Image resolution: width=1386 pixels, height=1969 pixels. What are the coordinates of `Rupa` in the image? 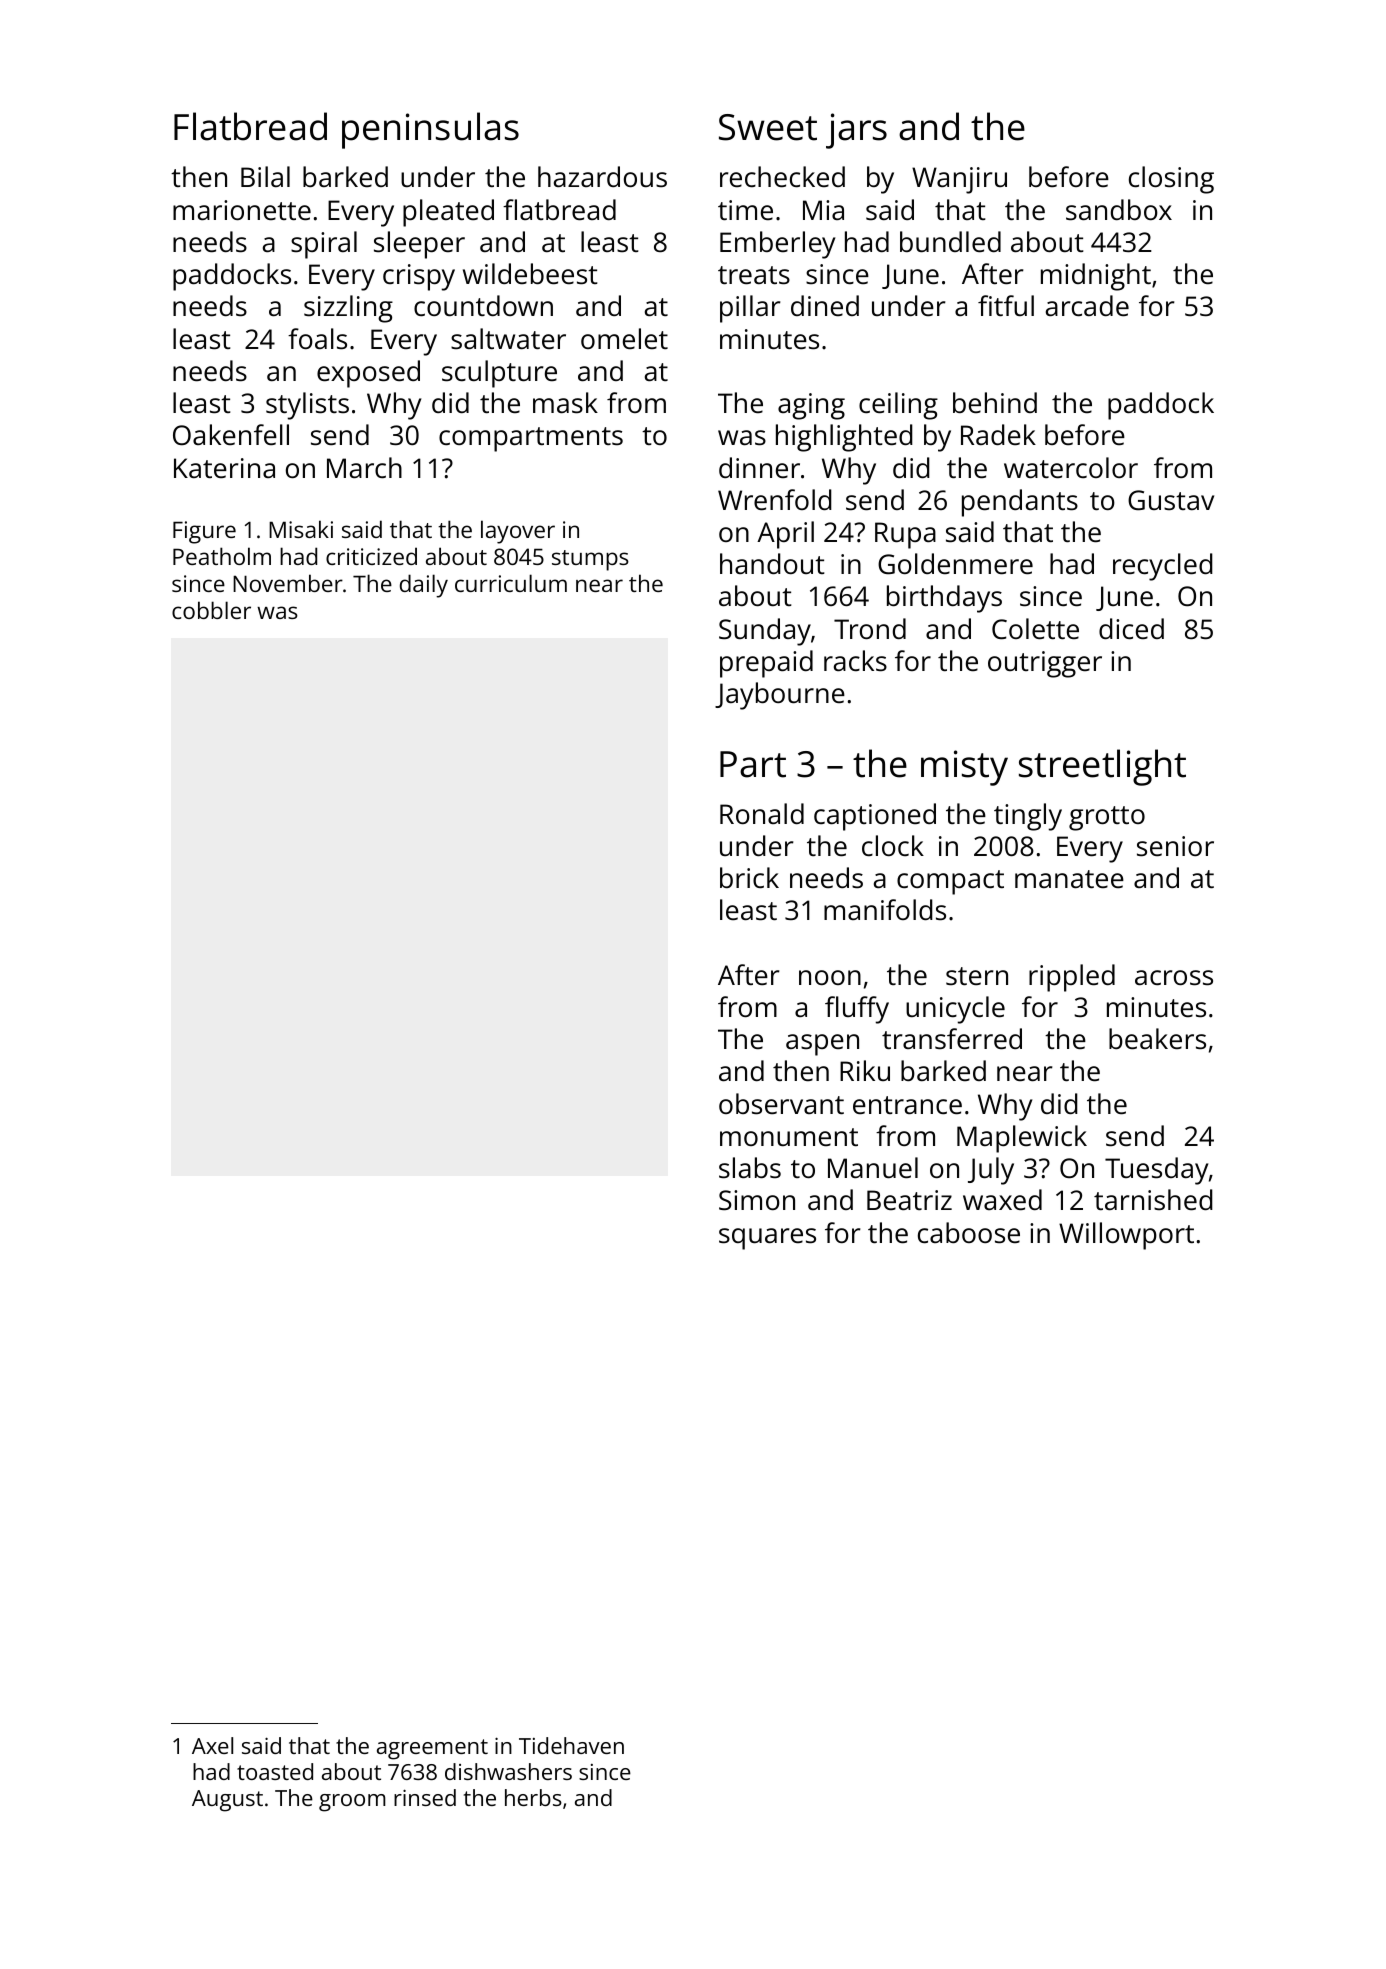 It's located at (905, 535).
